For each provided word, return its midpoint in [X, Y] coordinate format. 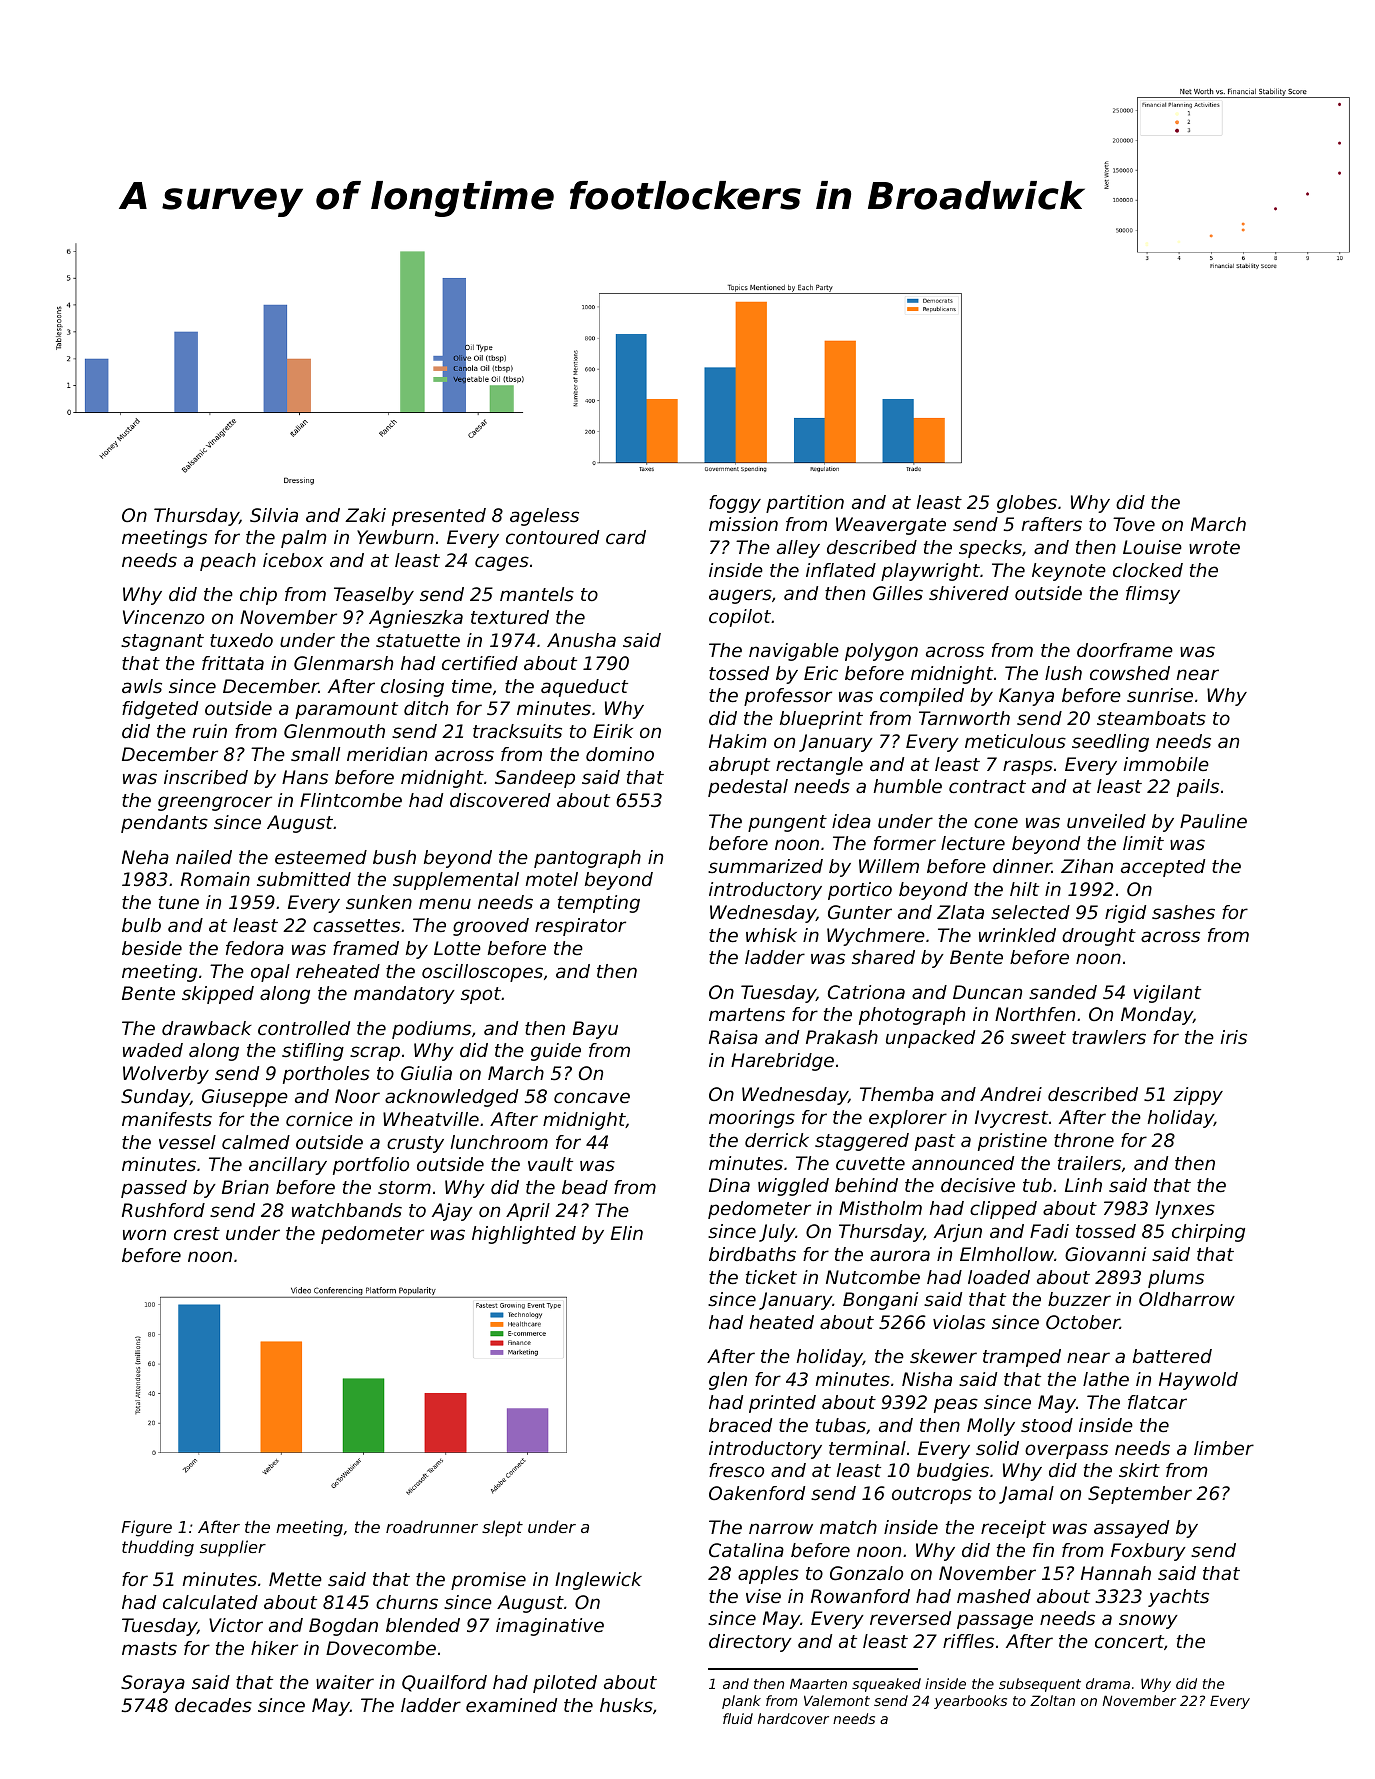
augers [740, 596]
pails [1198, 788]
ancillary [288, 1166]
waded [153, 1050]
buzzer [1079, 1299]
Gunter [860, 912]
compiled [922, 697]
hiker [274, 1648]
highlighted [524, 1235]
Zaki [365, 515]
